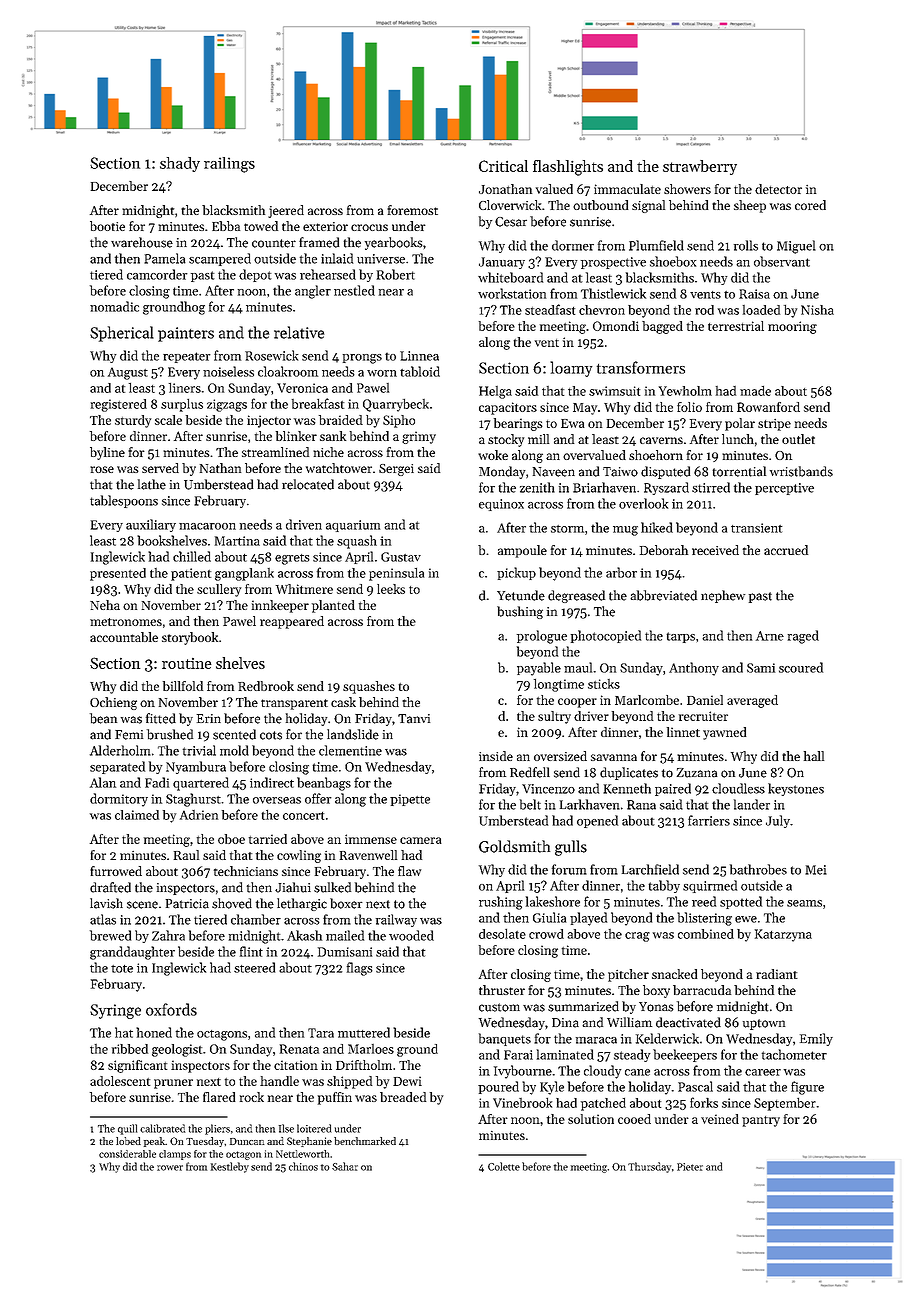 Image resolution: width=924 pixels, height=1314 pixels. Describe the element at coordinates (690, 1167) in the page. I see `Pieter` at that location.
